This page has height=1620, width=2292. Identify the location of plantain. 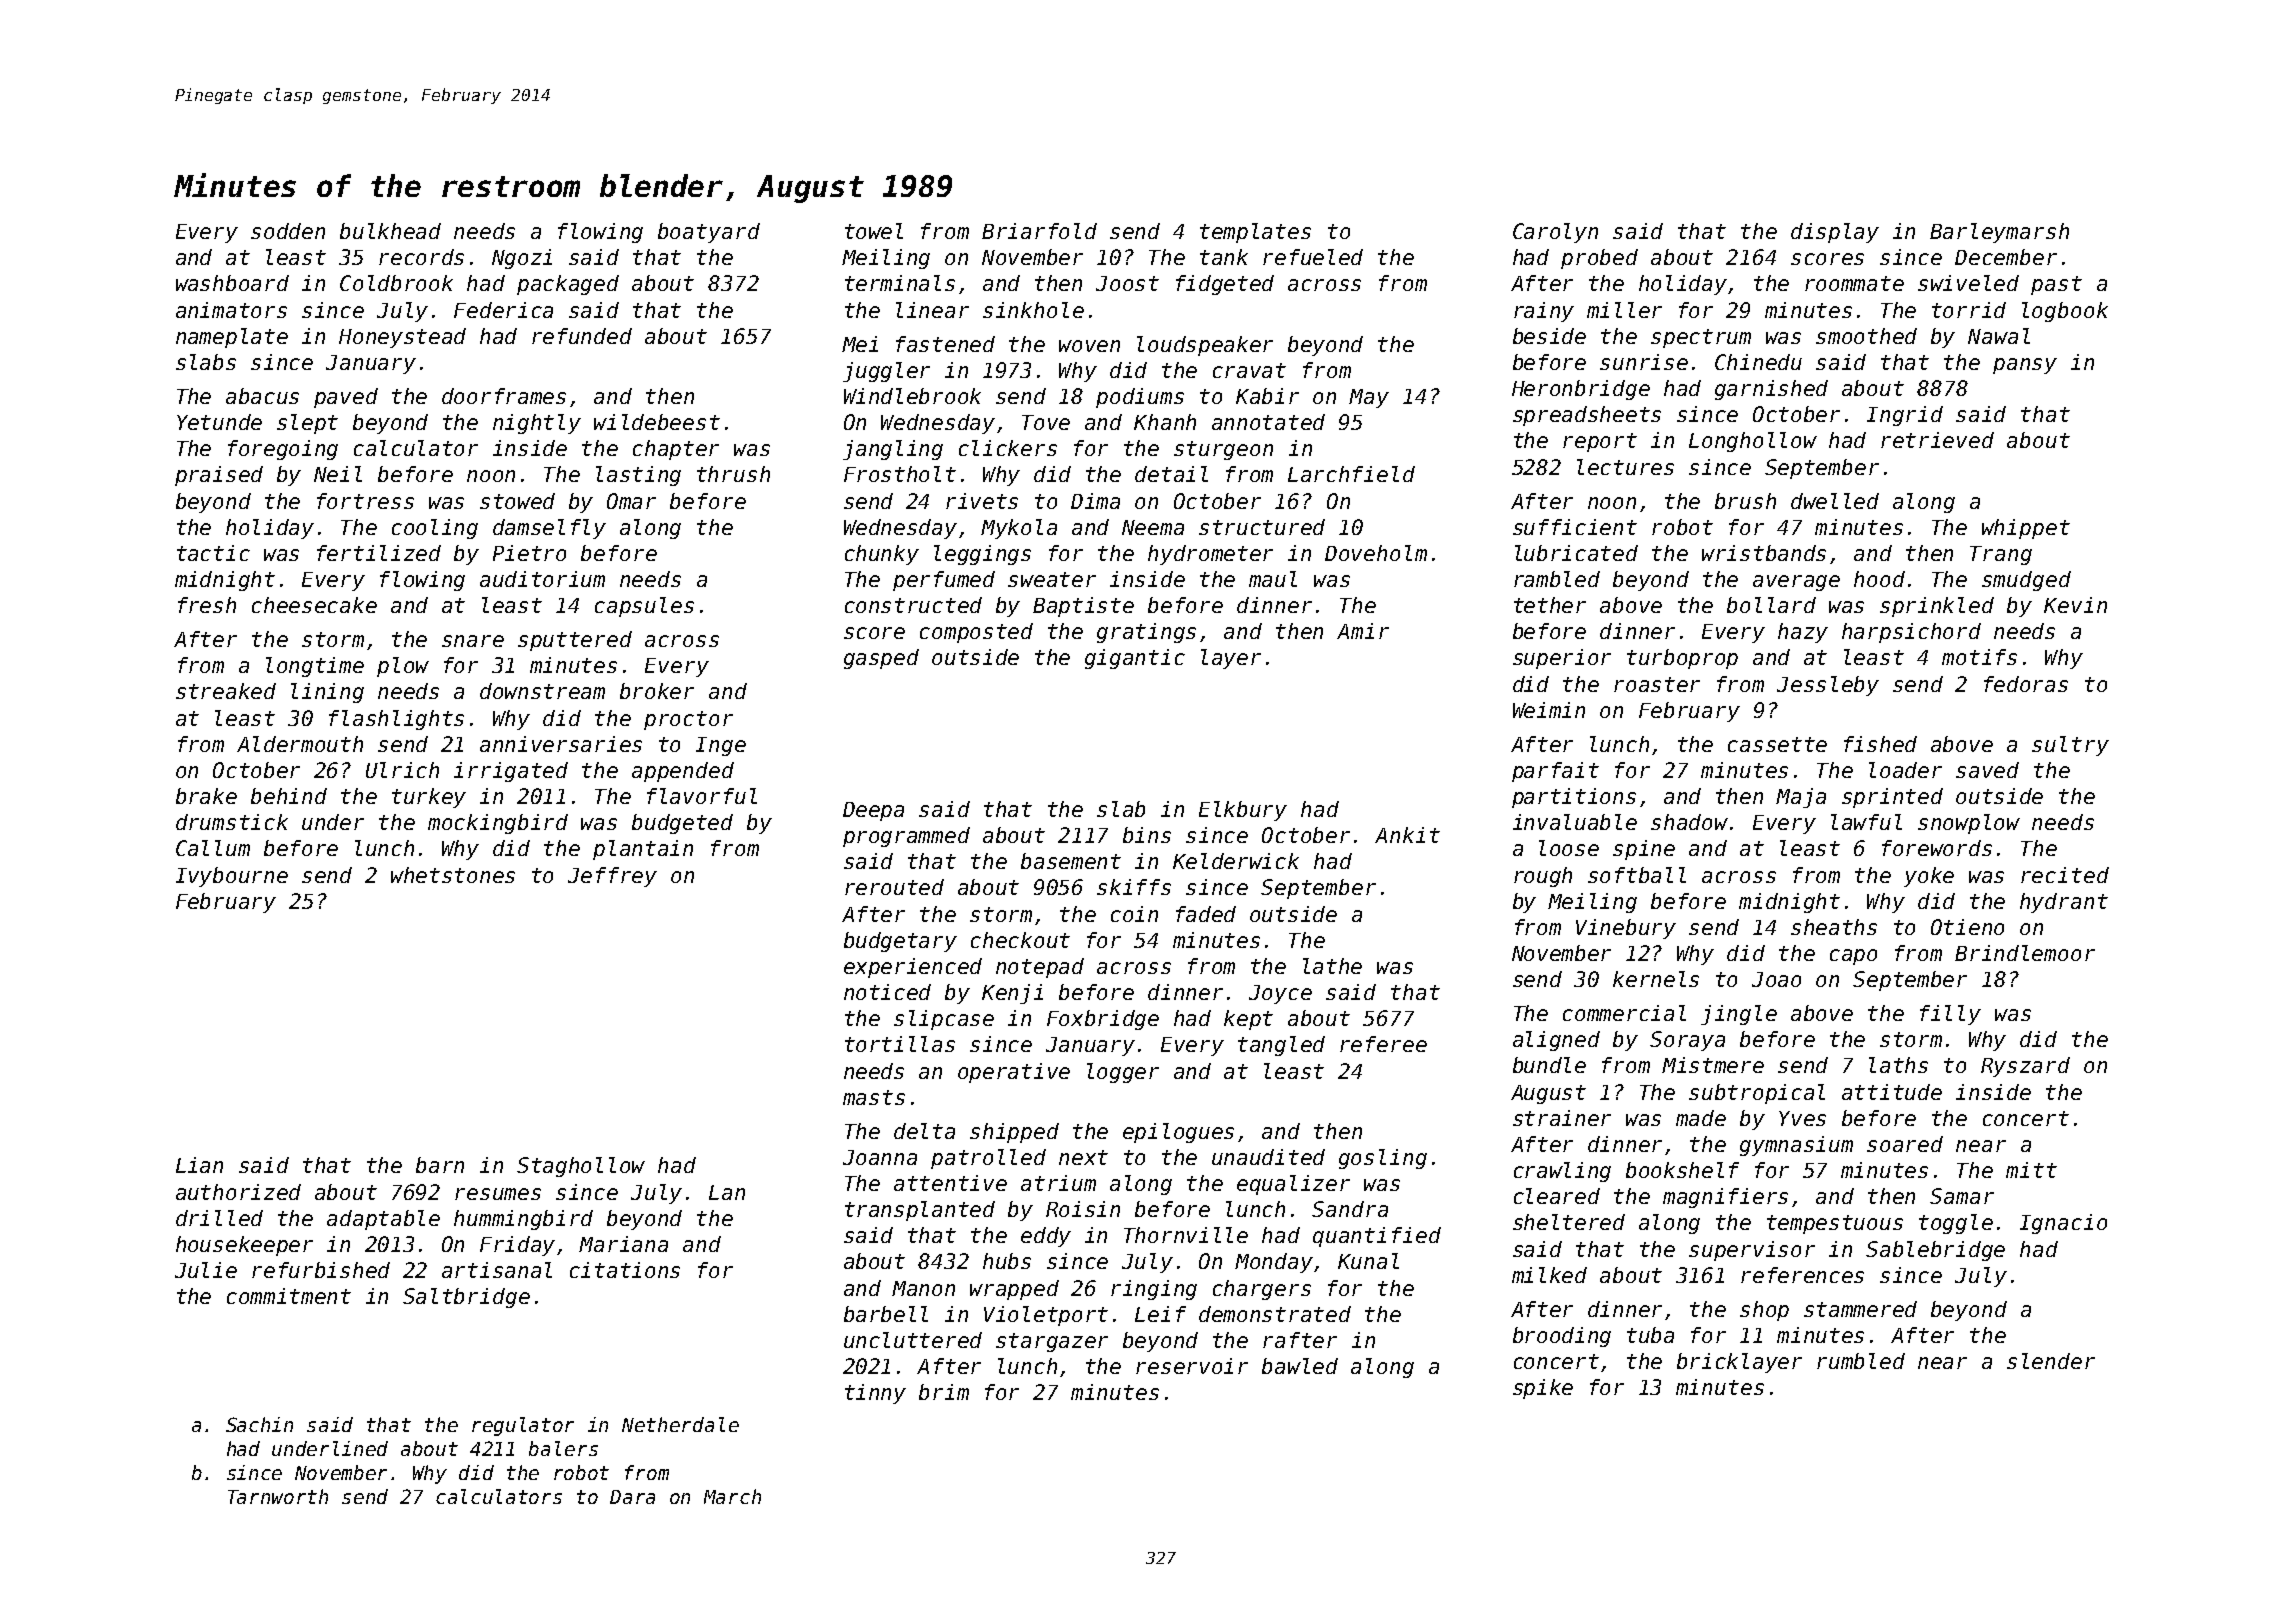
(643, 850).
